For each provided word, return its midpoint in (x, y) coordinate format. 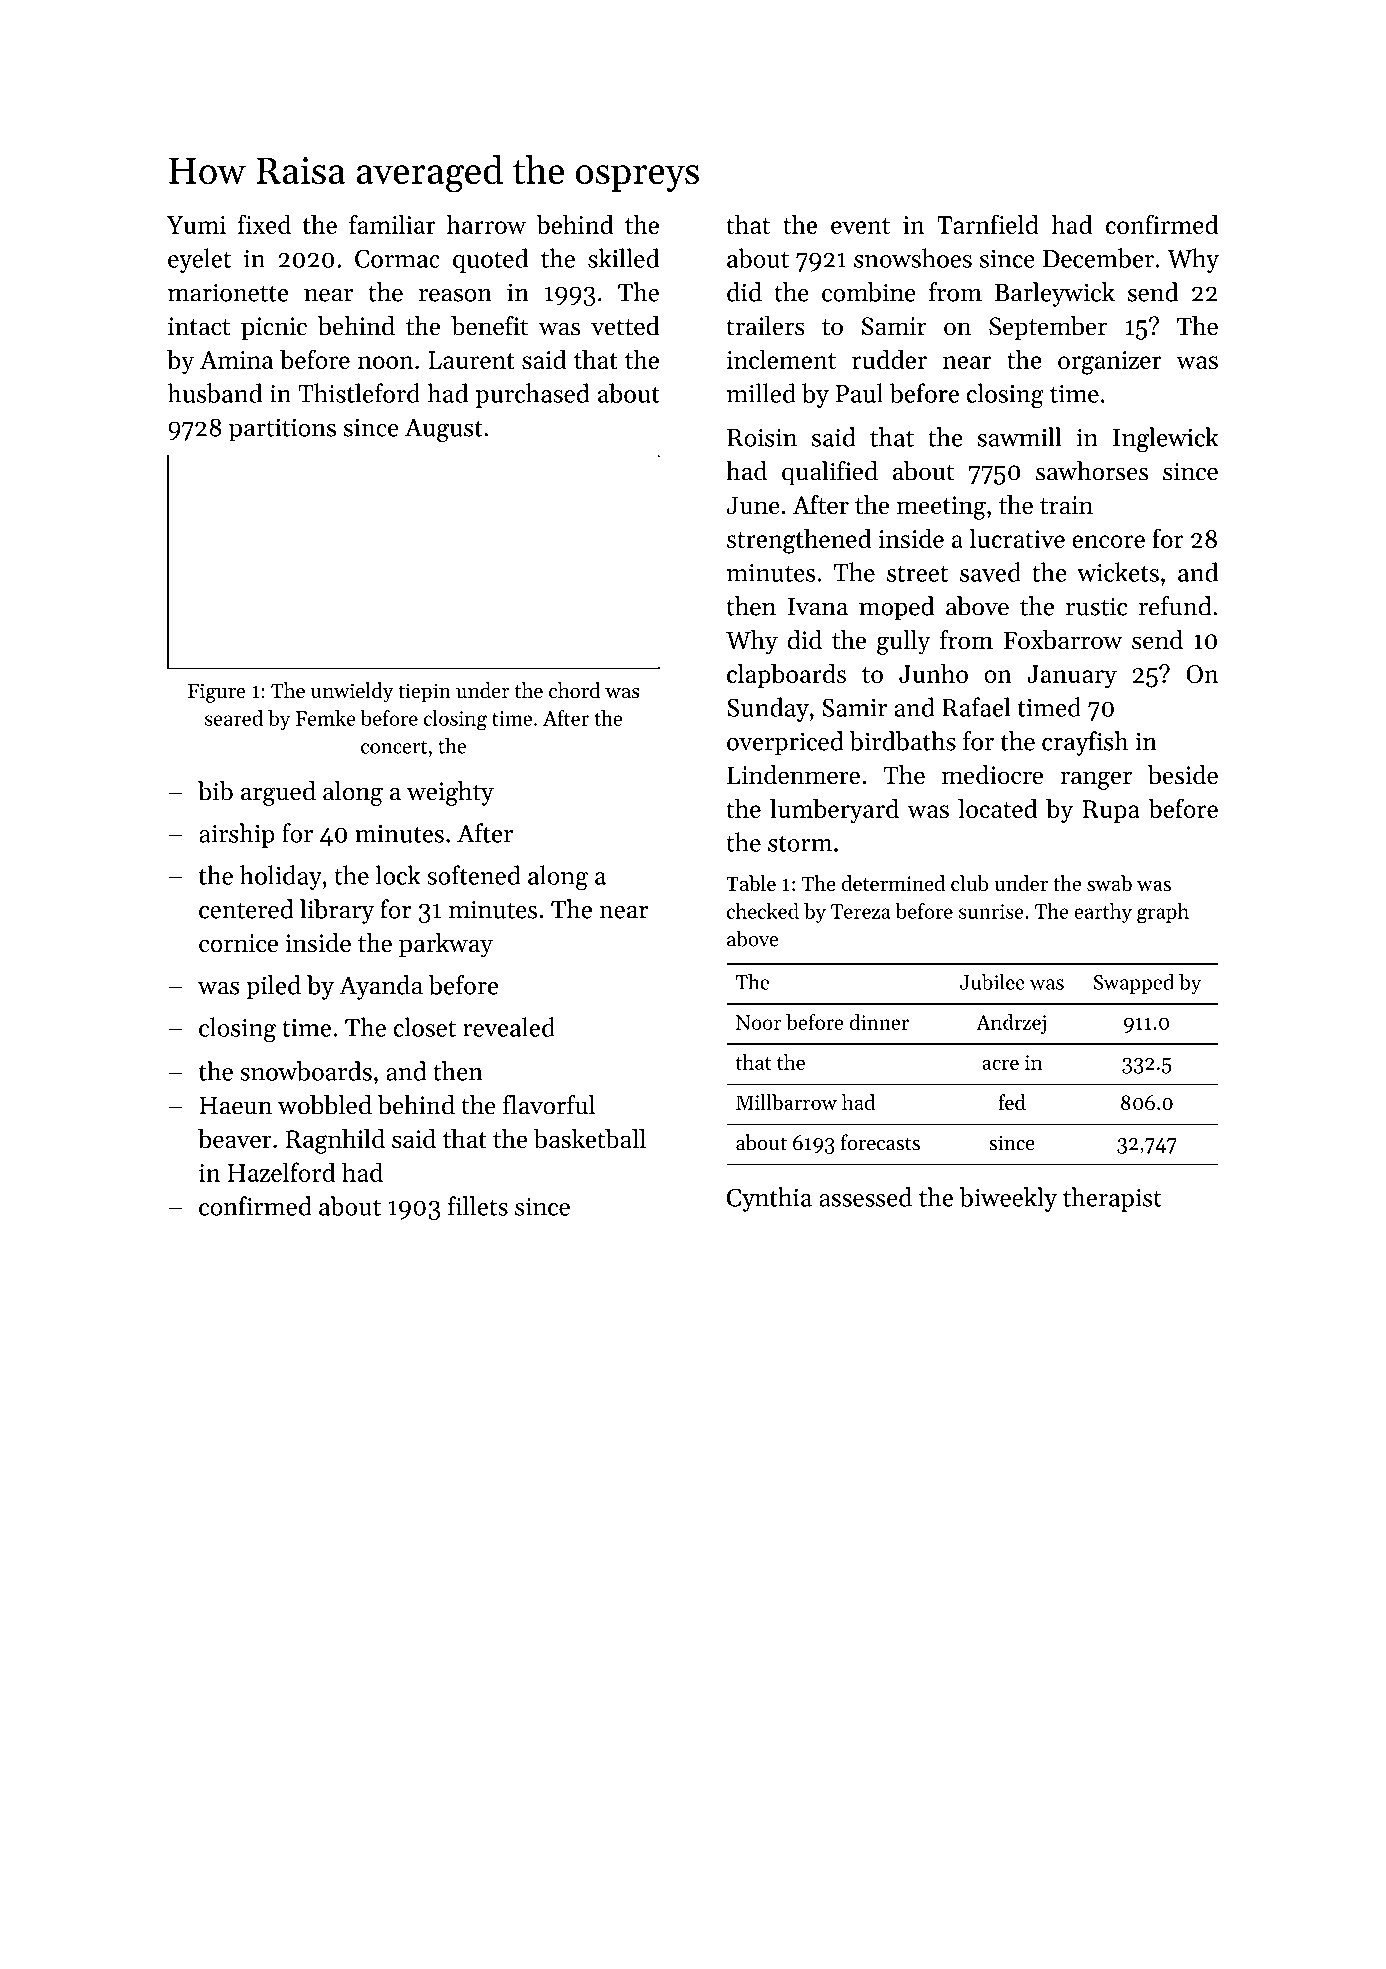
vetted (625, 326)
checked (763, 911)
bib (215, 791)
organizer (1110, 363)
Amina (236, 360)
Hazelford (281, 1172)
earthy (1103, 913)
